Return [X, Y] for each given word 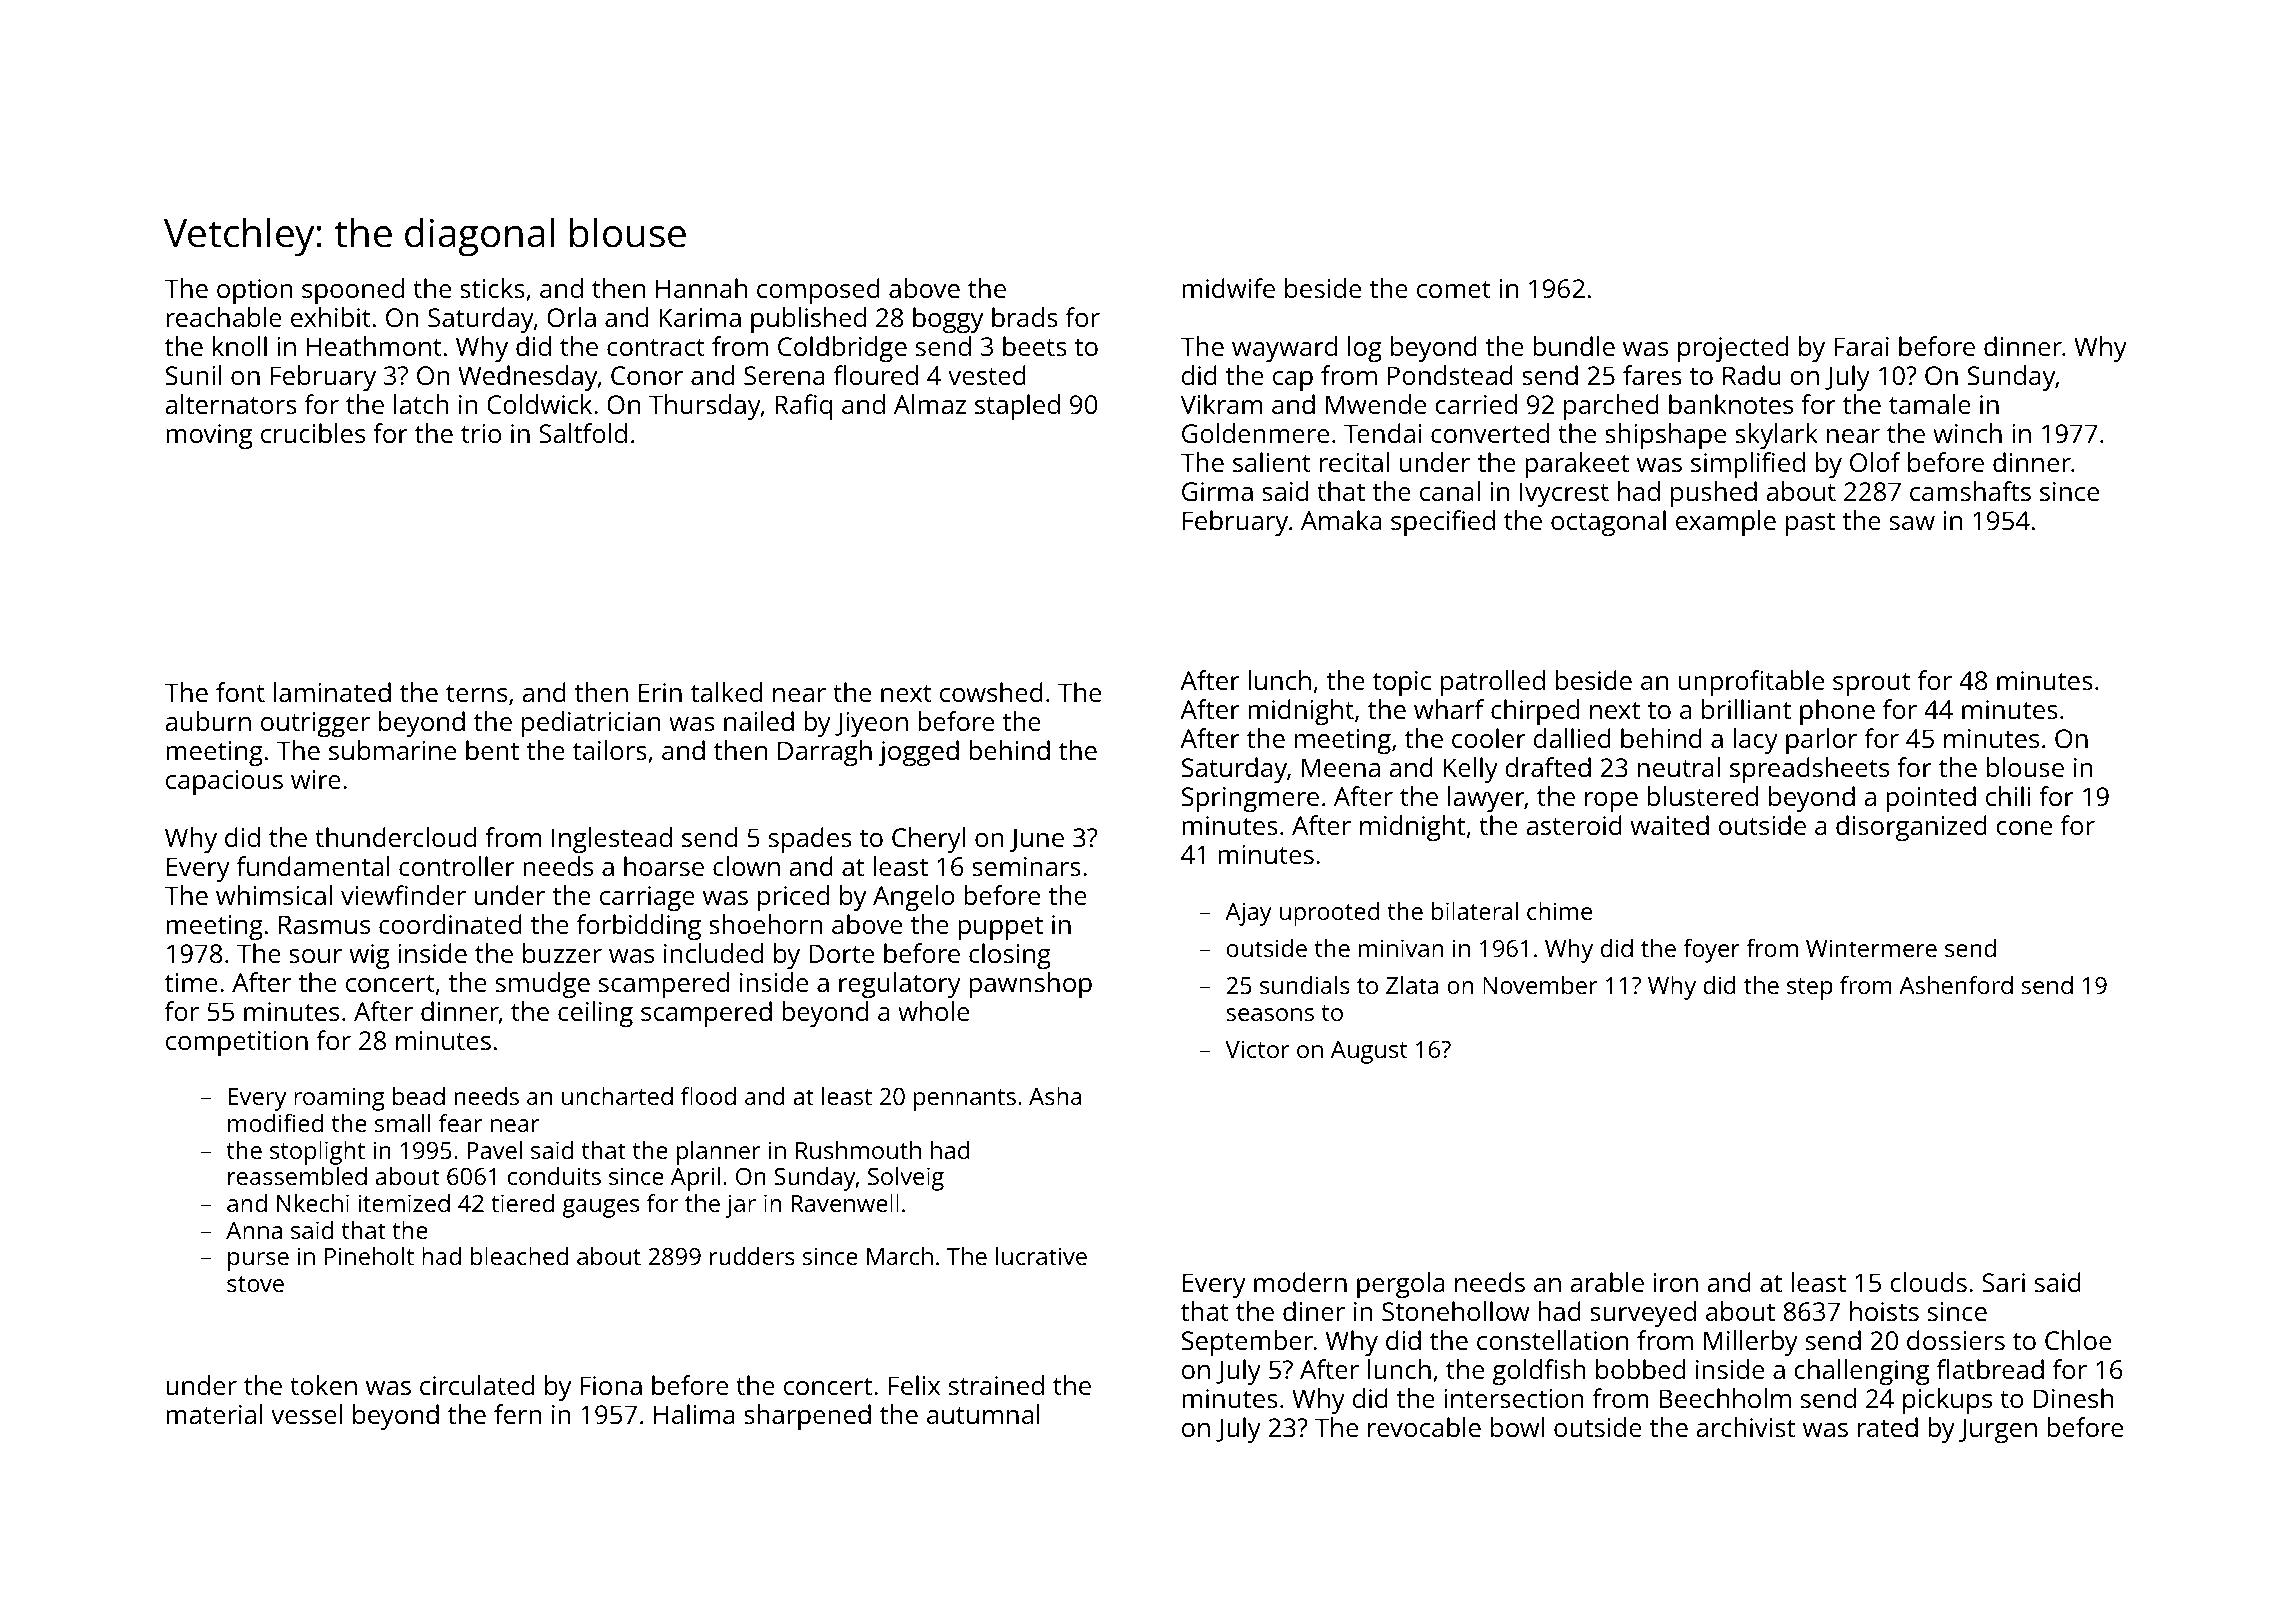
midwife [1228, 288]
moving [209, 436]
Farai [1861, 346]
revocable [1424, 1427]
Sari [2003, 1282]
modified [275, 1123]
